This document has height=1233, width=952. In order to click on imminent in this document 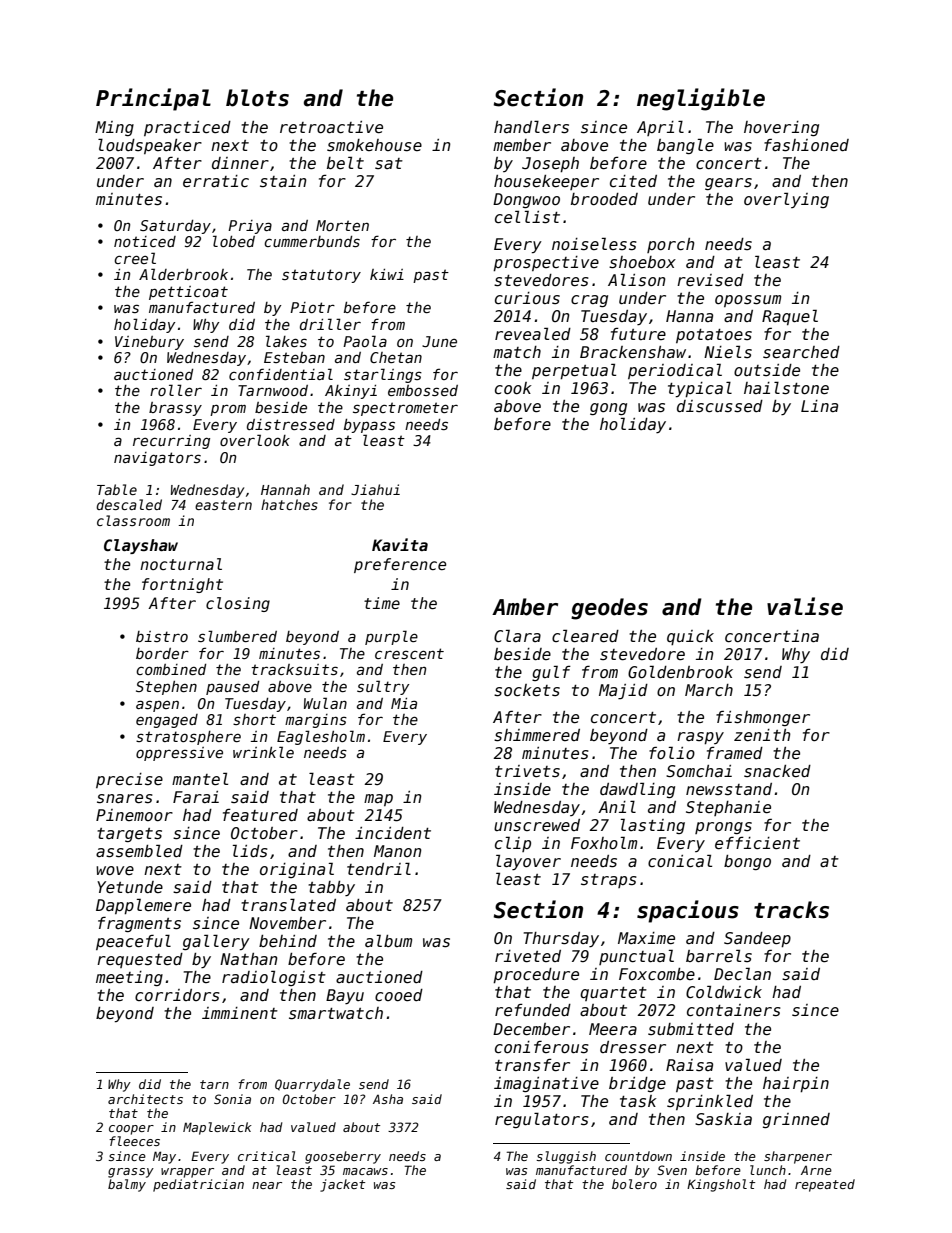, I will do `click(240, 1013)`.
